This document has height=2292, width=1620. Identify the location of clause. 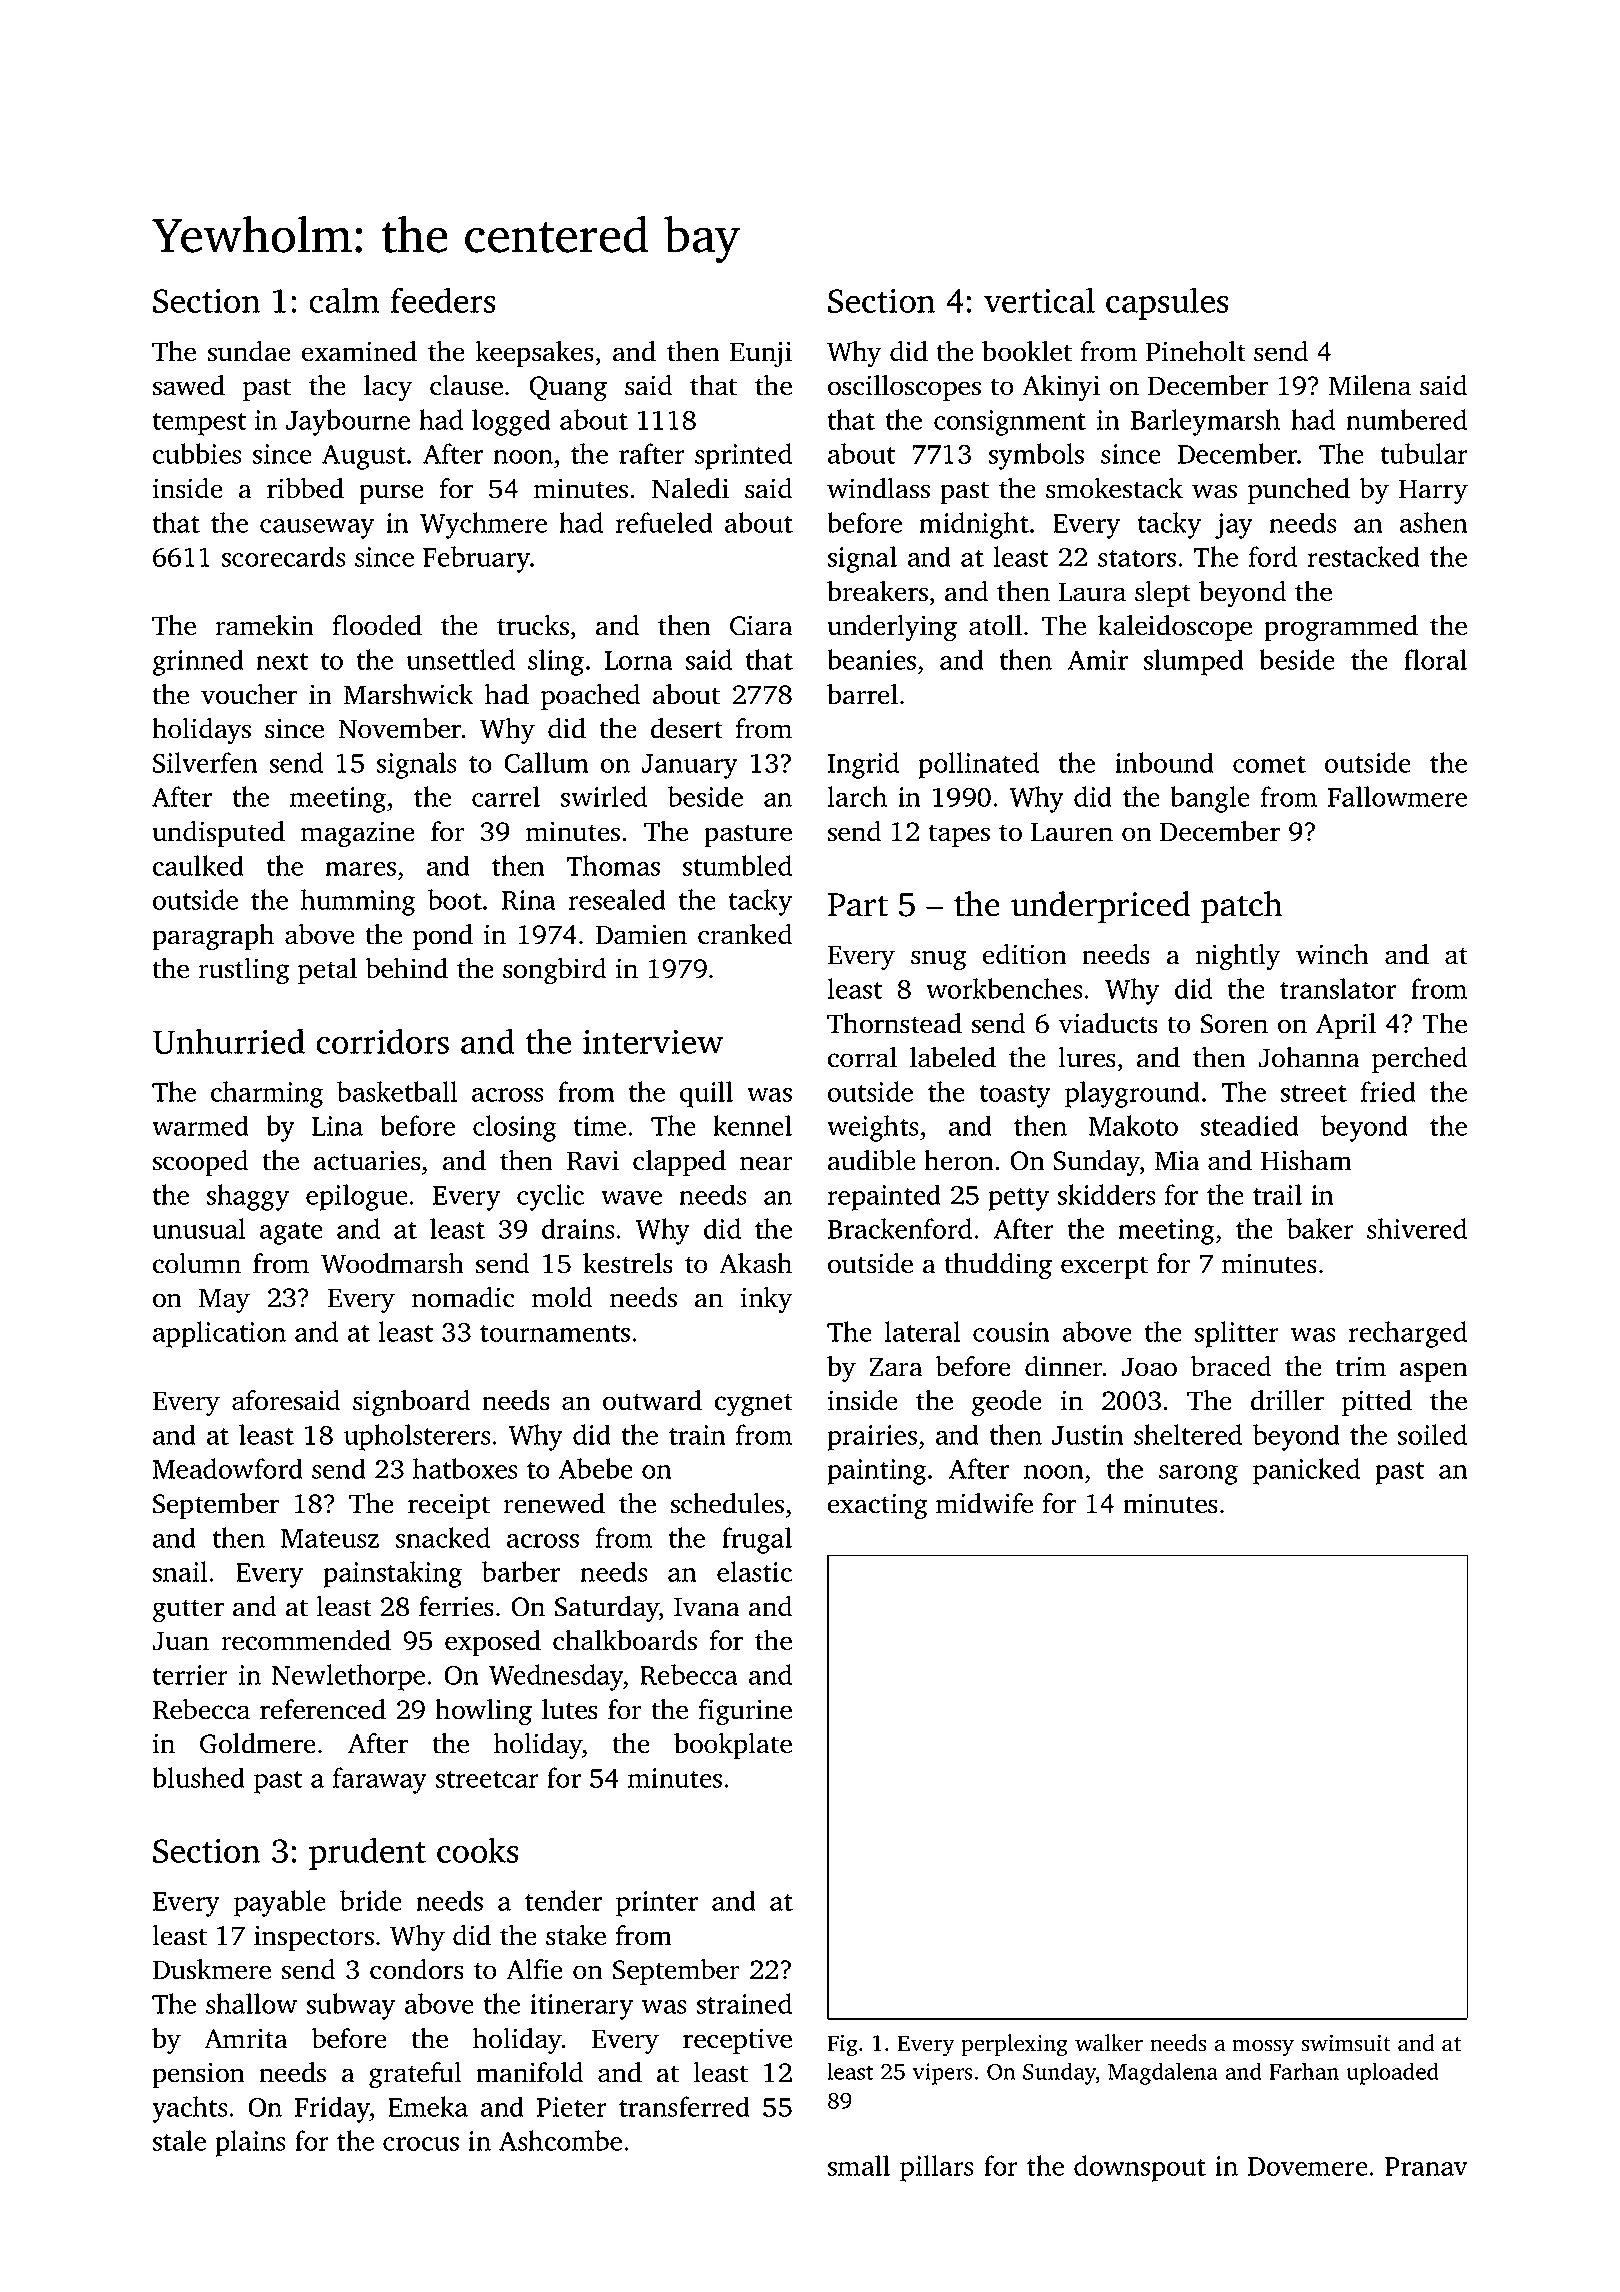
(466, 385).
